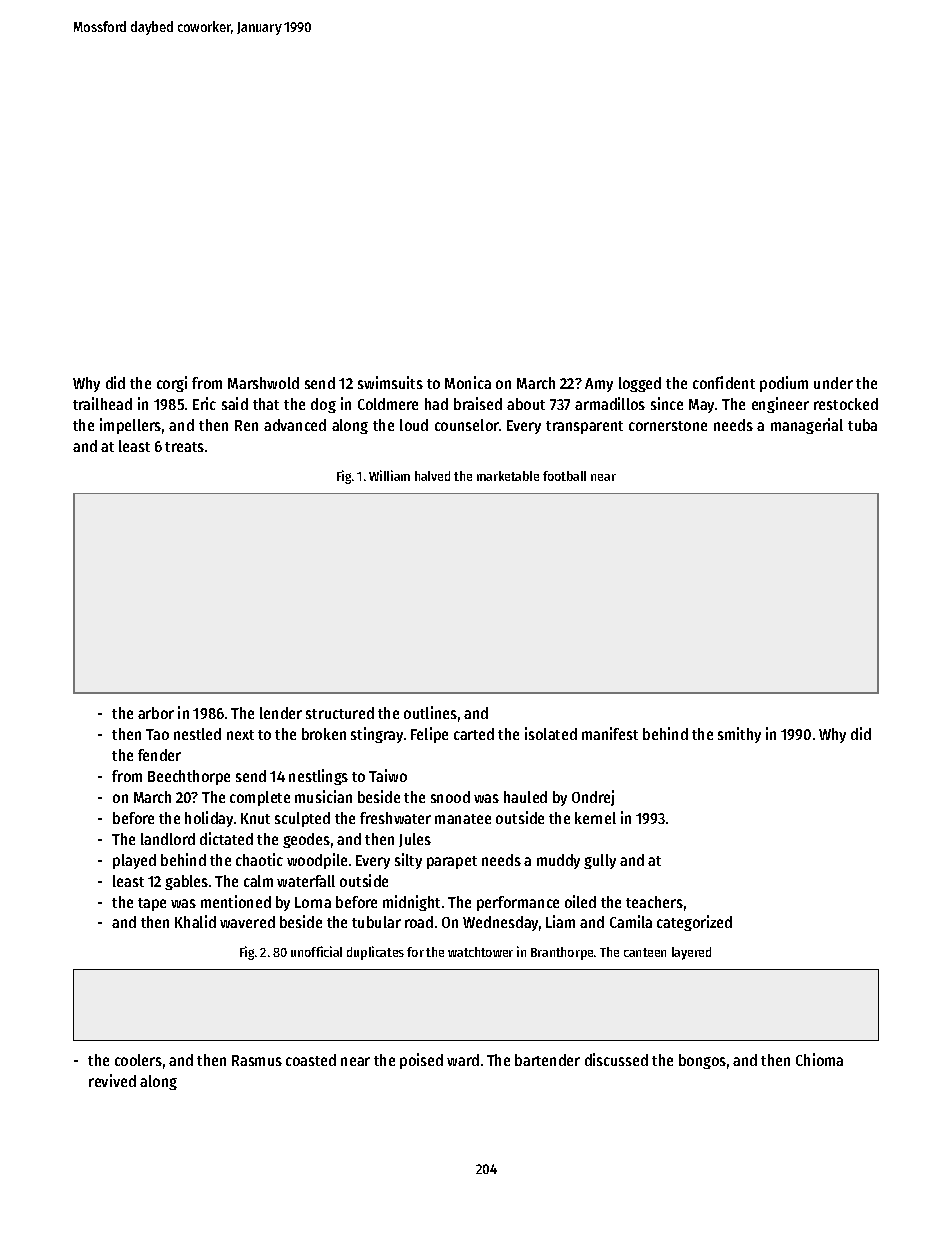  What do you see at coordinates (564, 476) in the page?
I see `football` at bounding box center [564, 476].
